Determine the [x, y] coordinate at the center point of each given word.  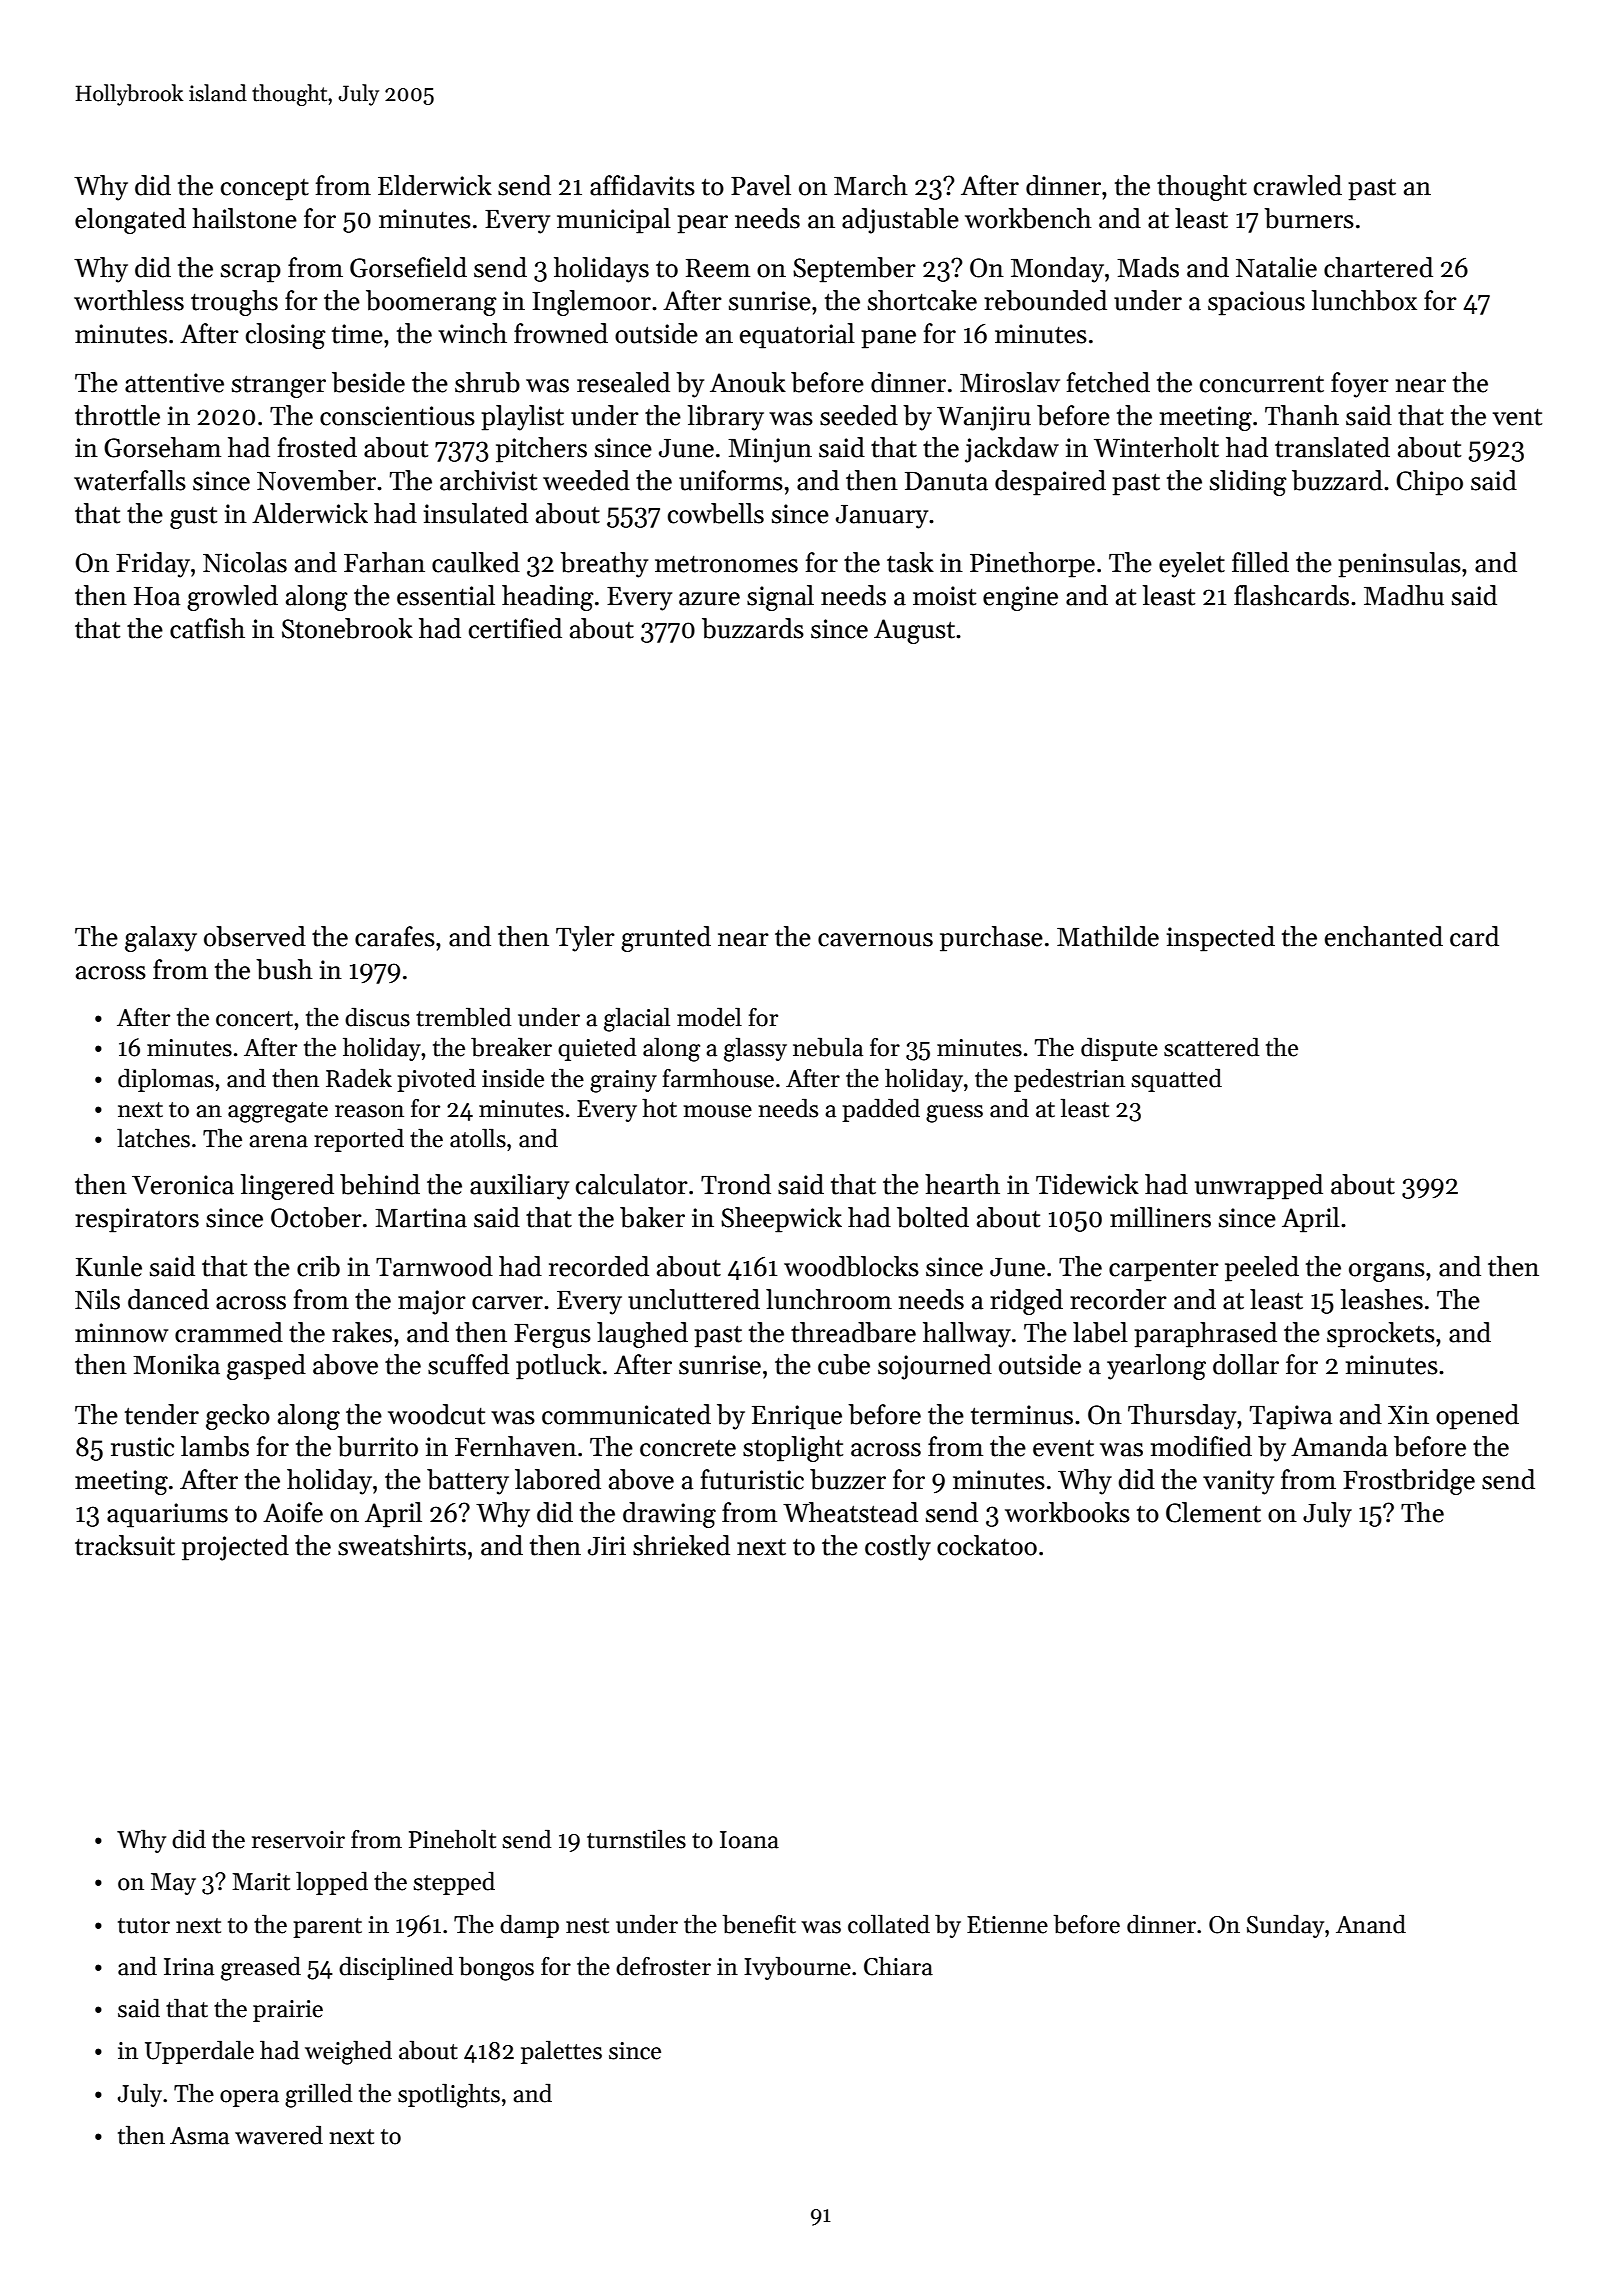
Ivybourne [797, 1968]
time [357, 334]
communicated [626, 1414]
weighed [348, 2052]
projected [235, 1548]
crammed [229, 1332]
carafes [395, 936]
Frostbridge [1409, 1482]
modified [1201, 1446]
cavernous [875, 940]
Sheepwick [781, 1220]
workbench [1028, 218]
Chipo [1430, 483]
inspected [1221, 939]
